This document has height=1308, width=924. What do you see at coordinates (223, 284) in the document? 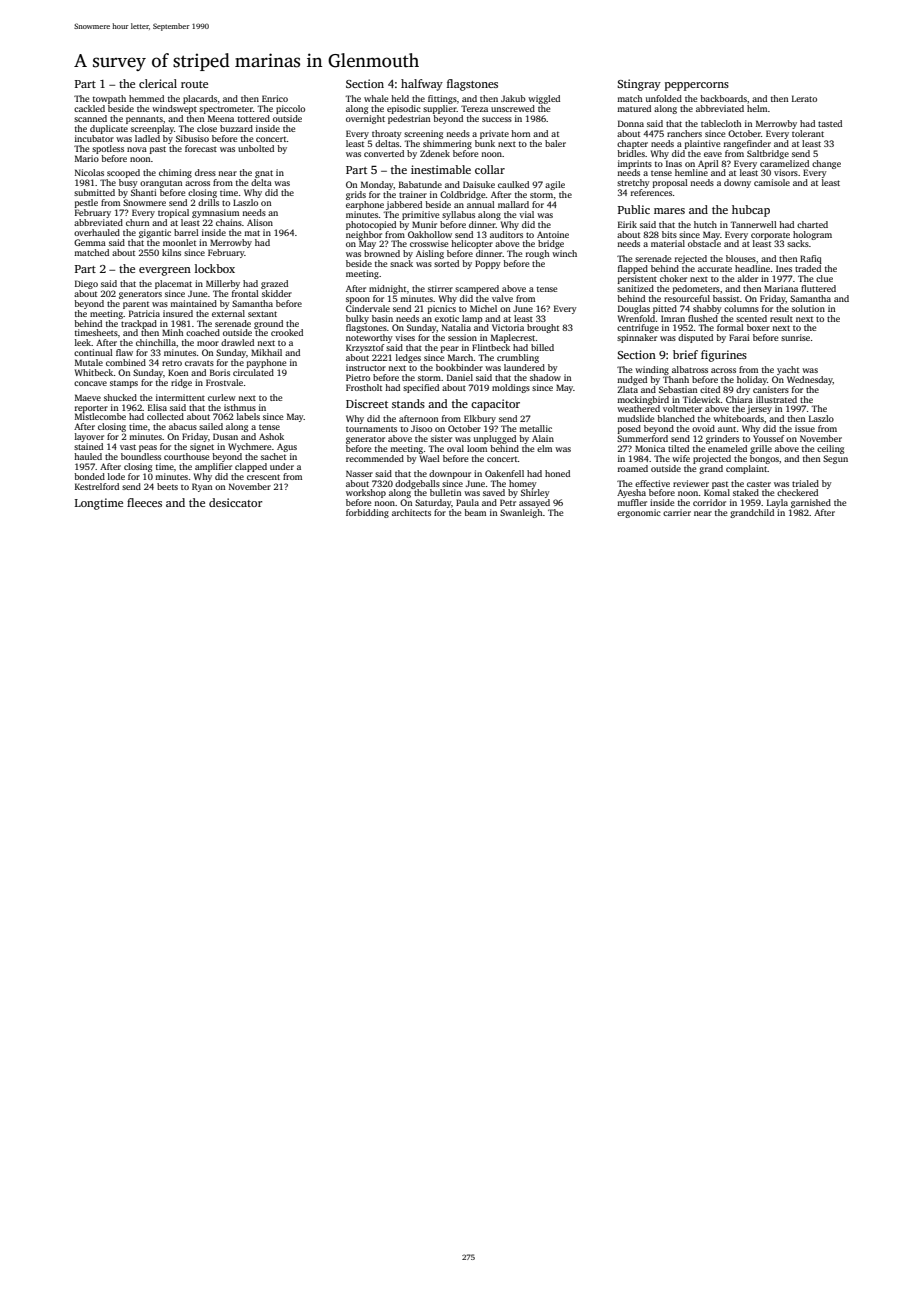
I see `Millerby` at bounding box center [223, 284].
